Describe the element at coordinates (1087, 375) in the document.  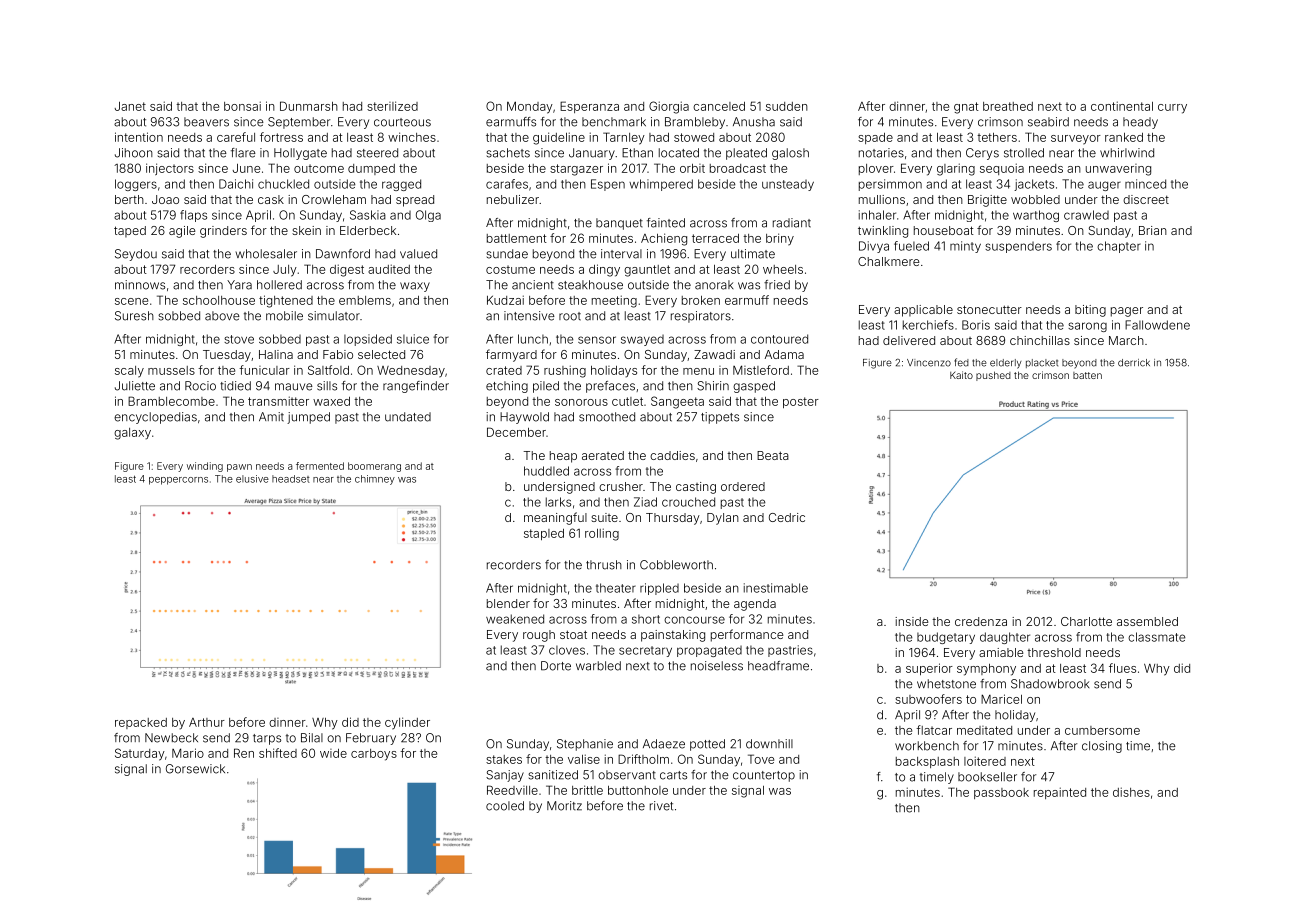
I see `batten` at that location.
